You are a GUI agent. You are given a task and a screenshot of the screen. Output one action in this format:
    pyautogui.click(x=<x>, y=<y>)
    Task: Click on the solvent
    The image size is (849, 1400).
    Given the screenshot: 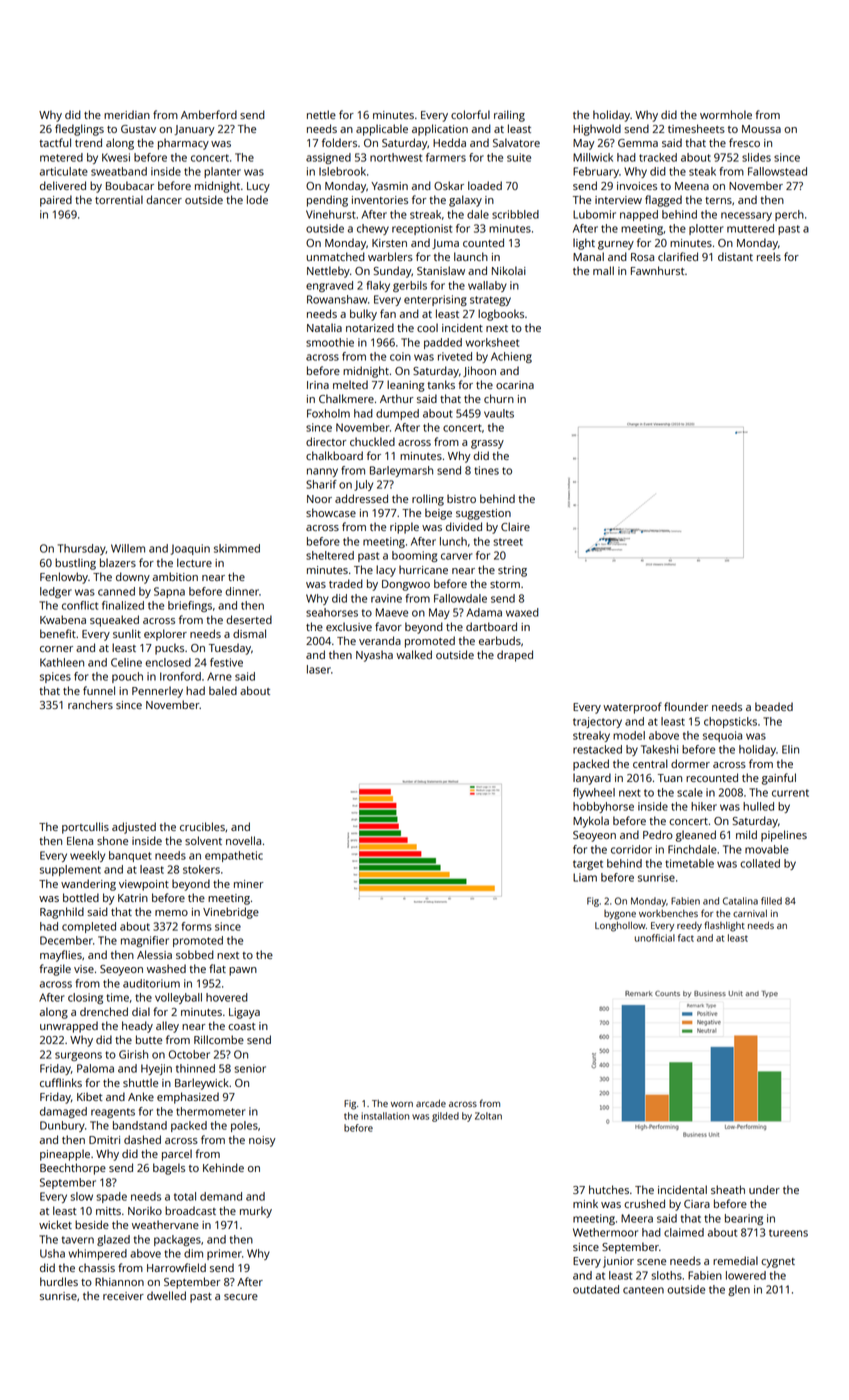 What is the action you would take?
    pyautogui.click(x=203, y=840)
